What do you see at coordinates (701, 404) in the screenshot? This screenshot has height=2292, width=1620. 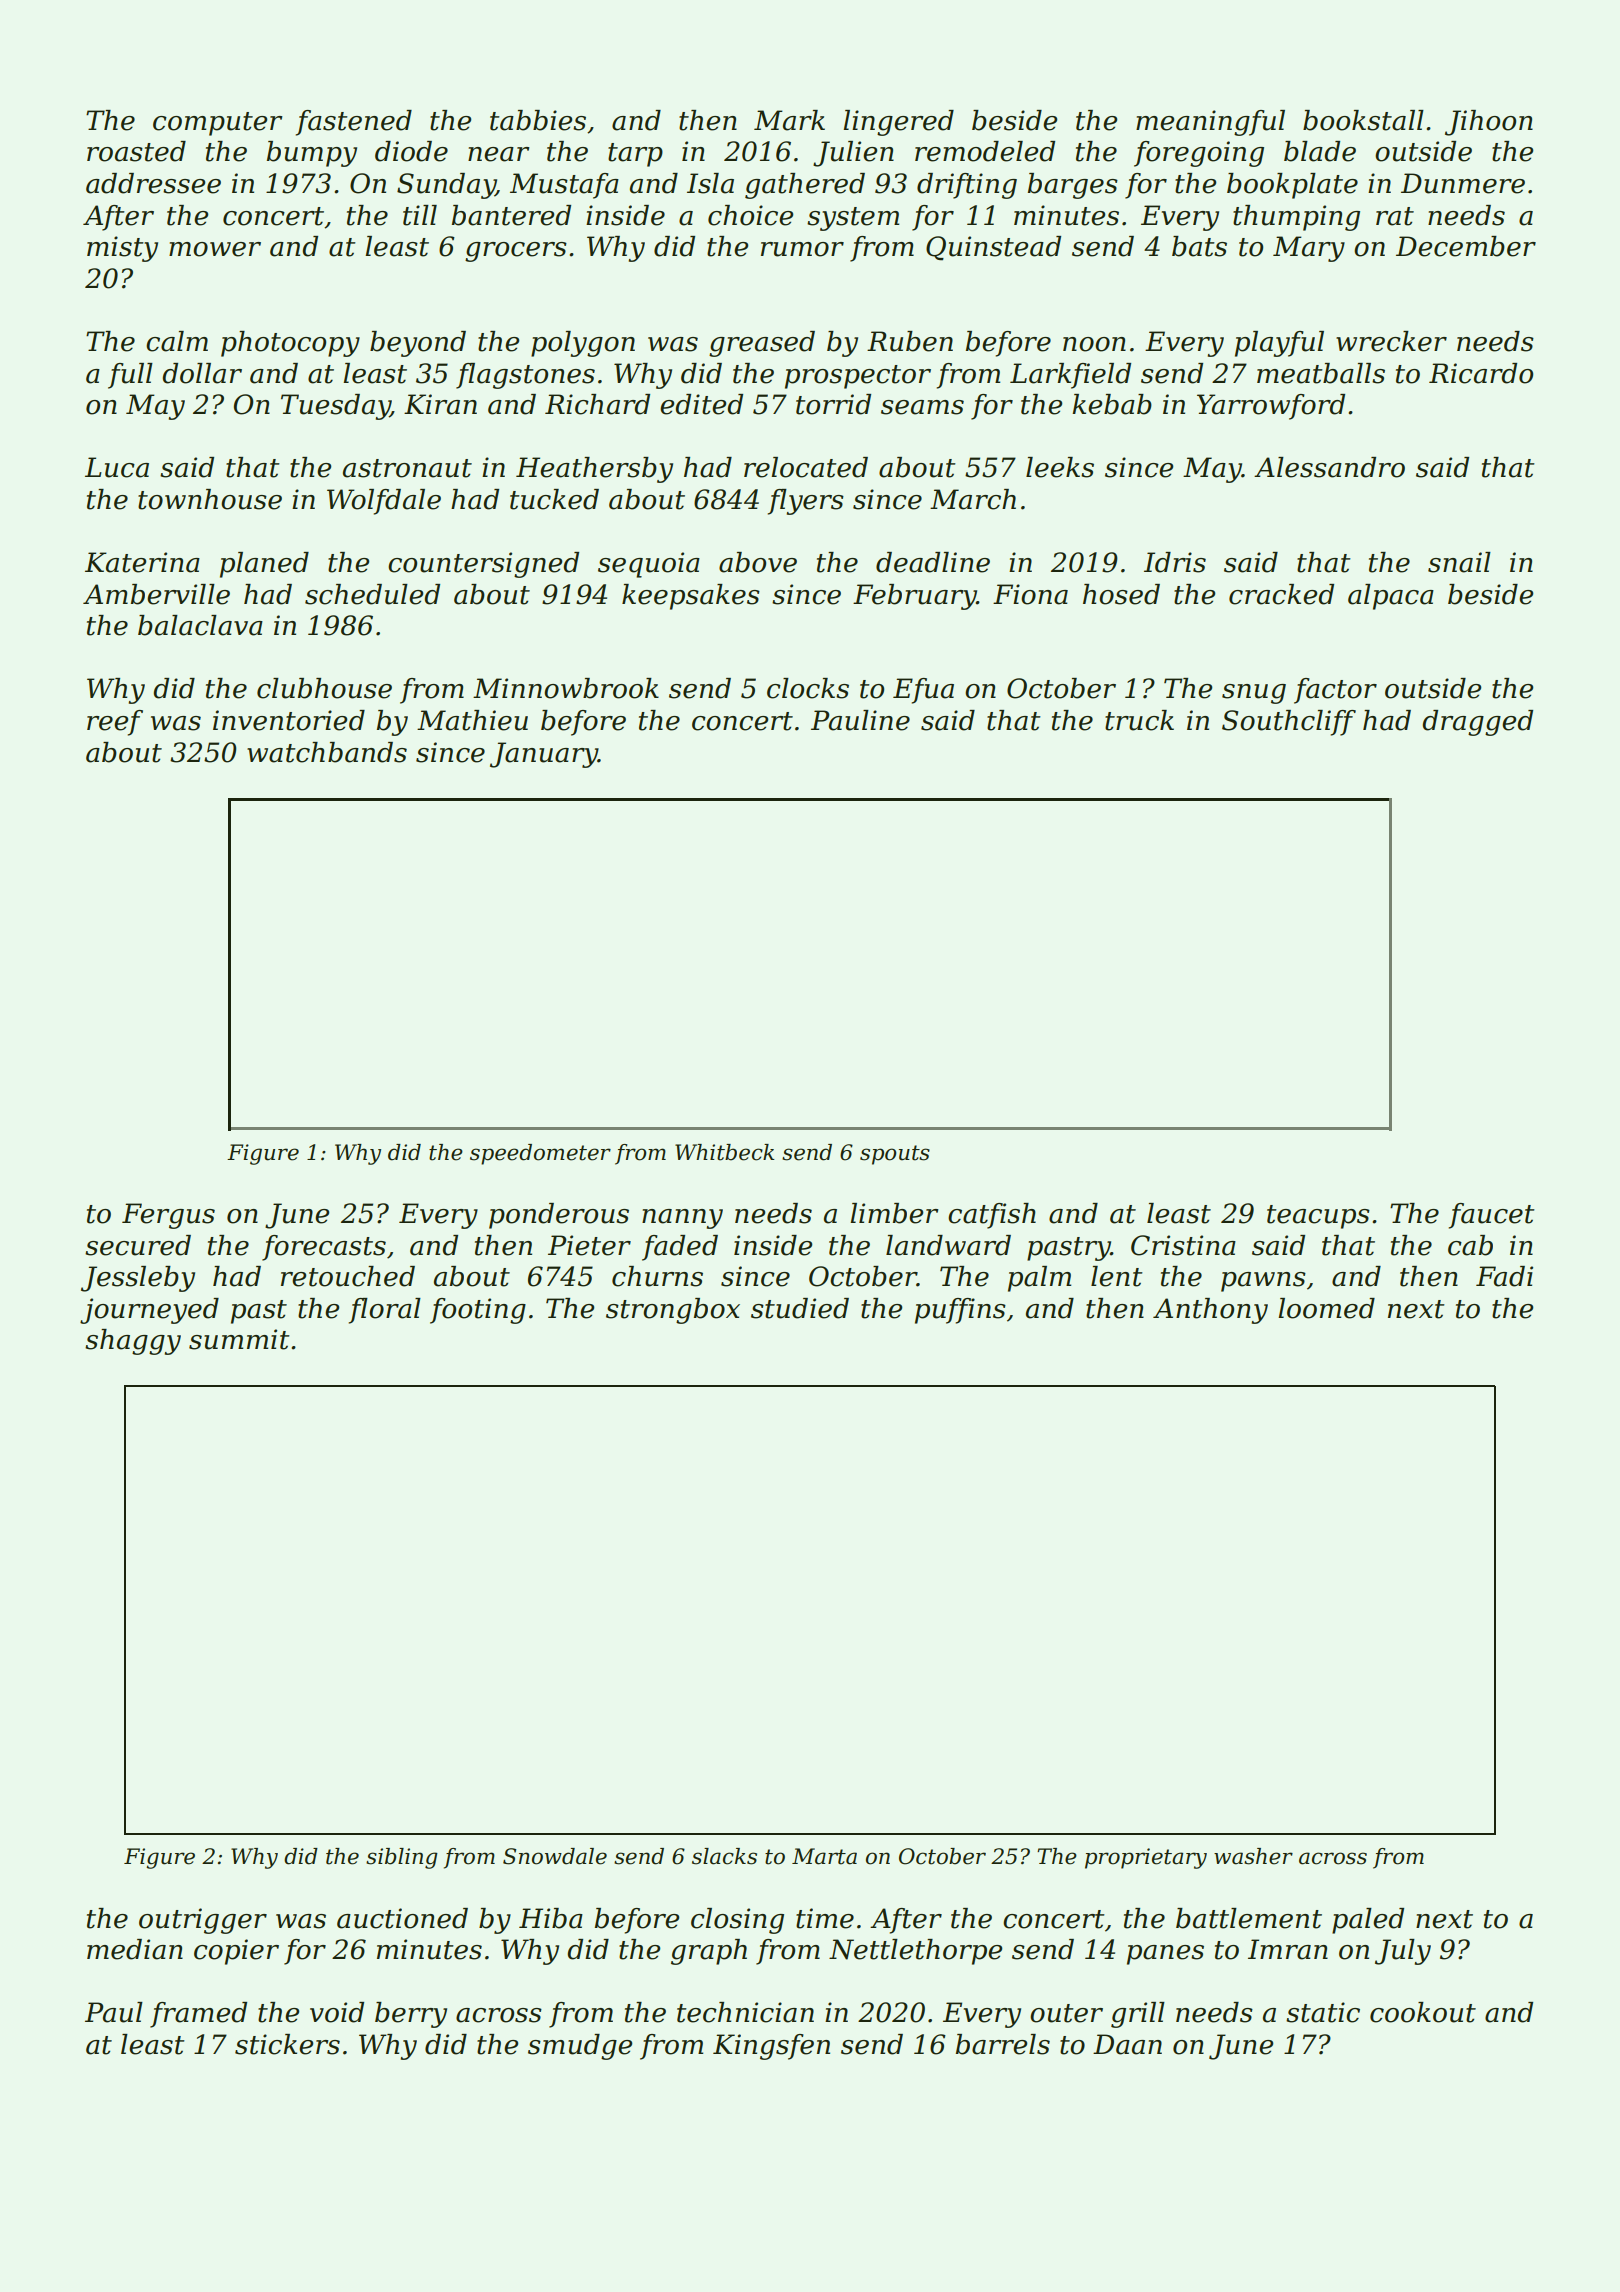 I see `edited` at bounding box center [701, 404].
